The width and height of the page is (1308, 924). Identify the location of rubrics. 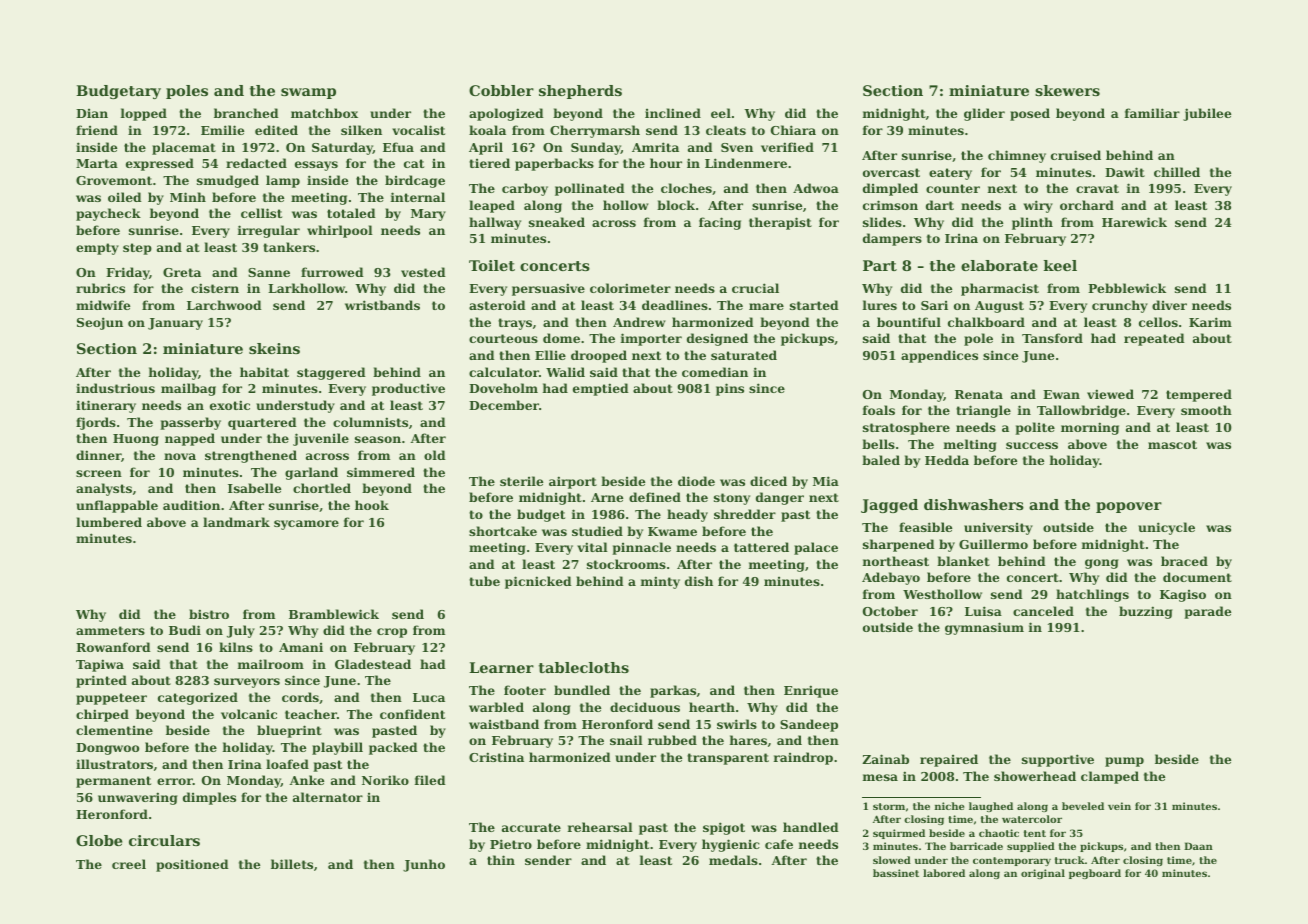
(100, 288).
